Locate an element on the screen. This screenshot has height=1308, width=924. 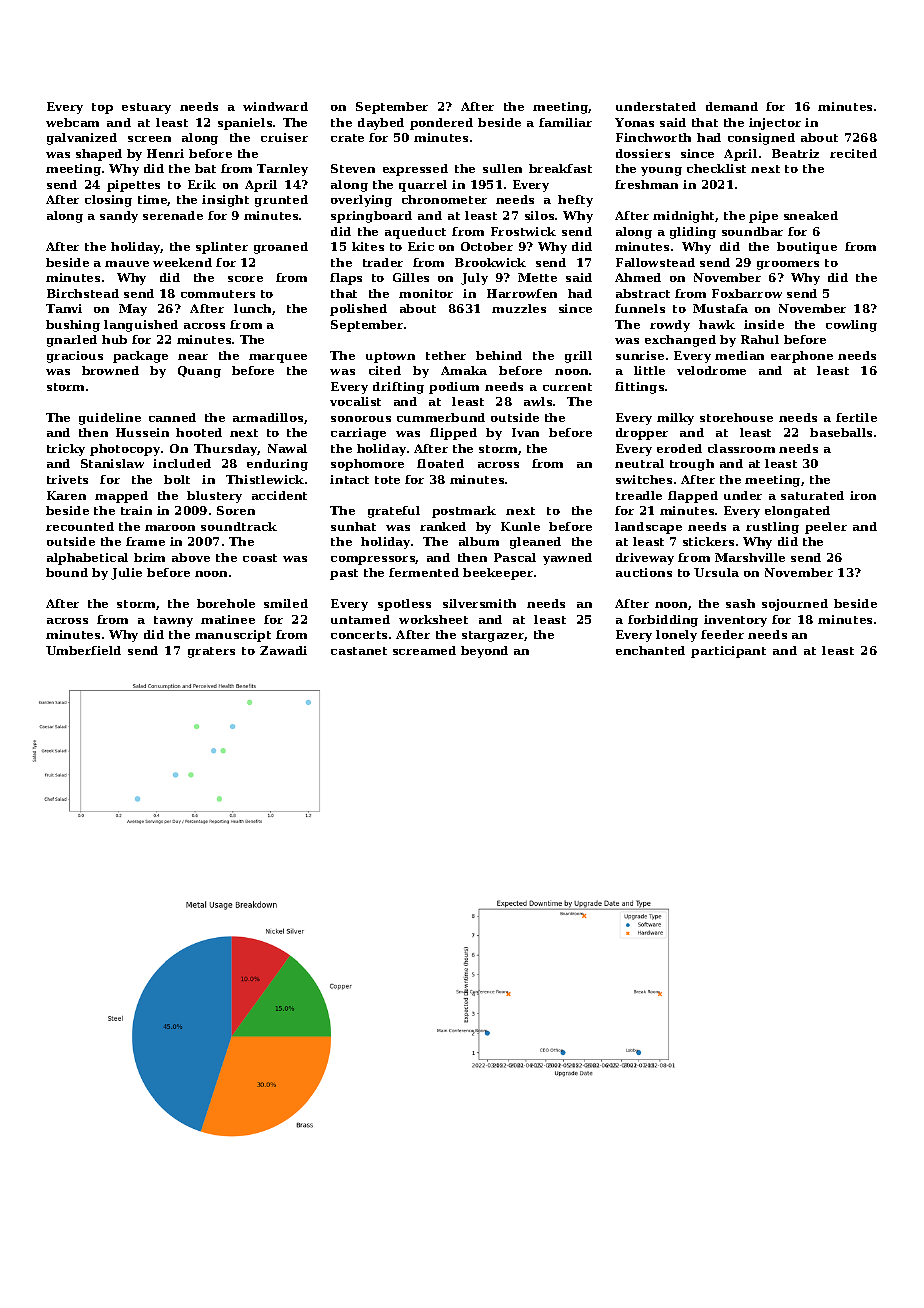
familiar is located at coordinates (565, 122).
